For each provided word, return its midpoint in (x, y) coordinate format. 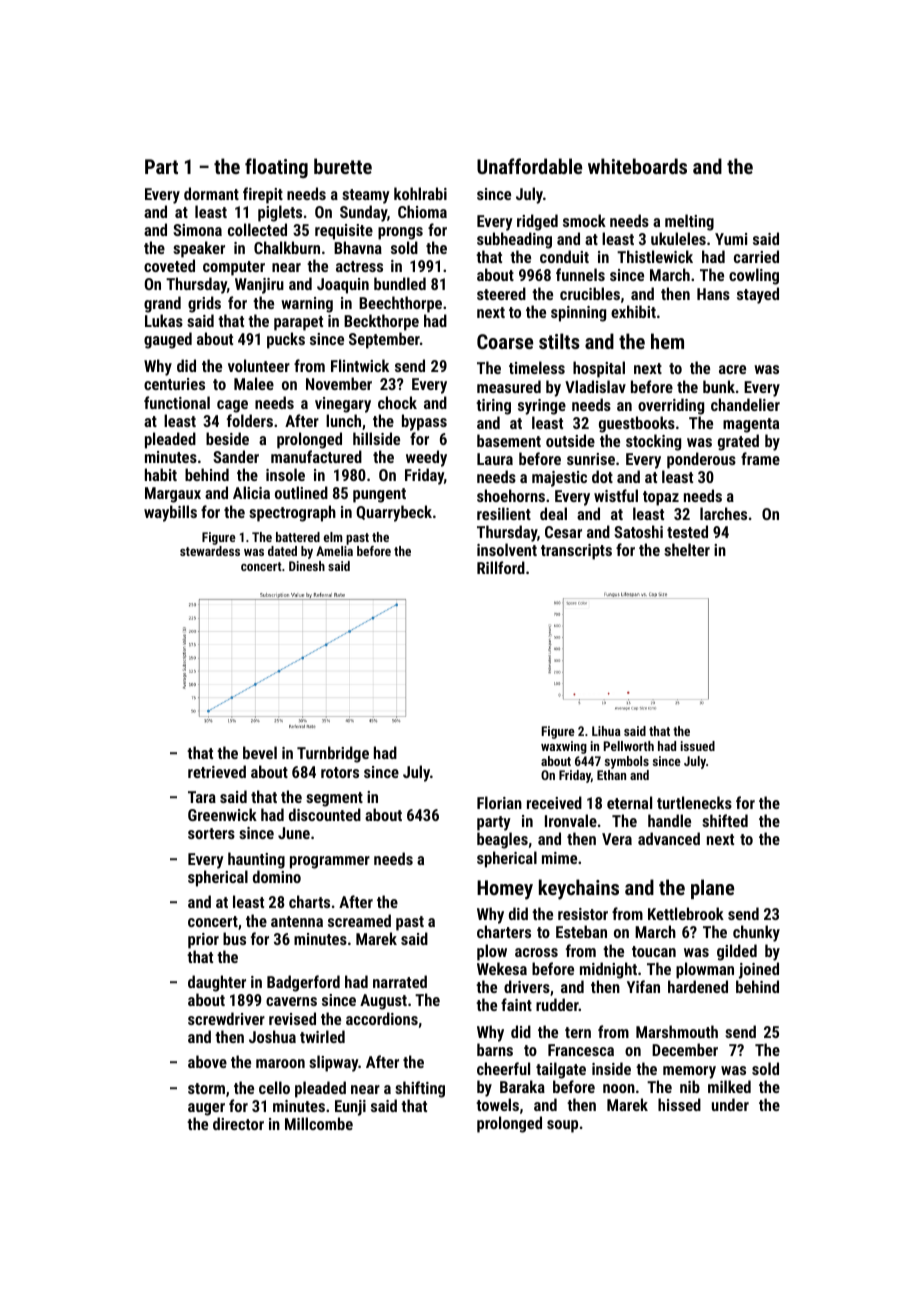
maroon (280, 1063)
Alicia (251, 492)
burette (343, 166)
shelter (687, 549)
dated (282, 551)
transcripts (576, 552)
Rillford (501, 567)
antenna (297, 921)
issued (698, 746)
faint (516, 1004)
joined (759, 970)
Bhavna (358, 247)
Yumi (731, 239)
